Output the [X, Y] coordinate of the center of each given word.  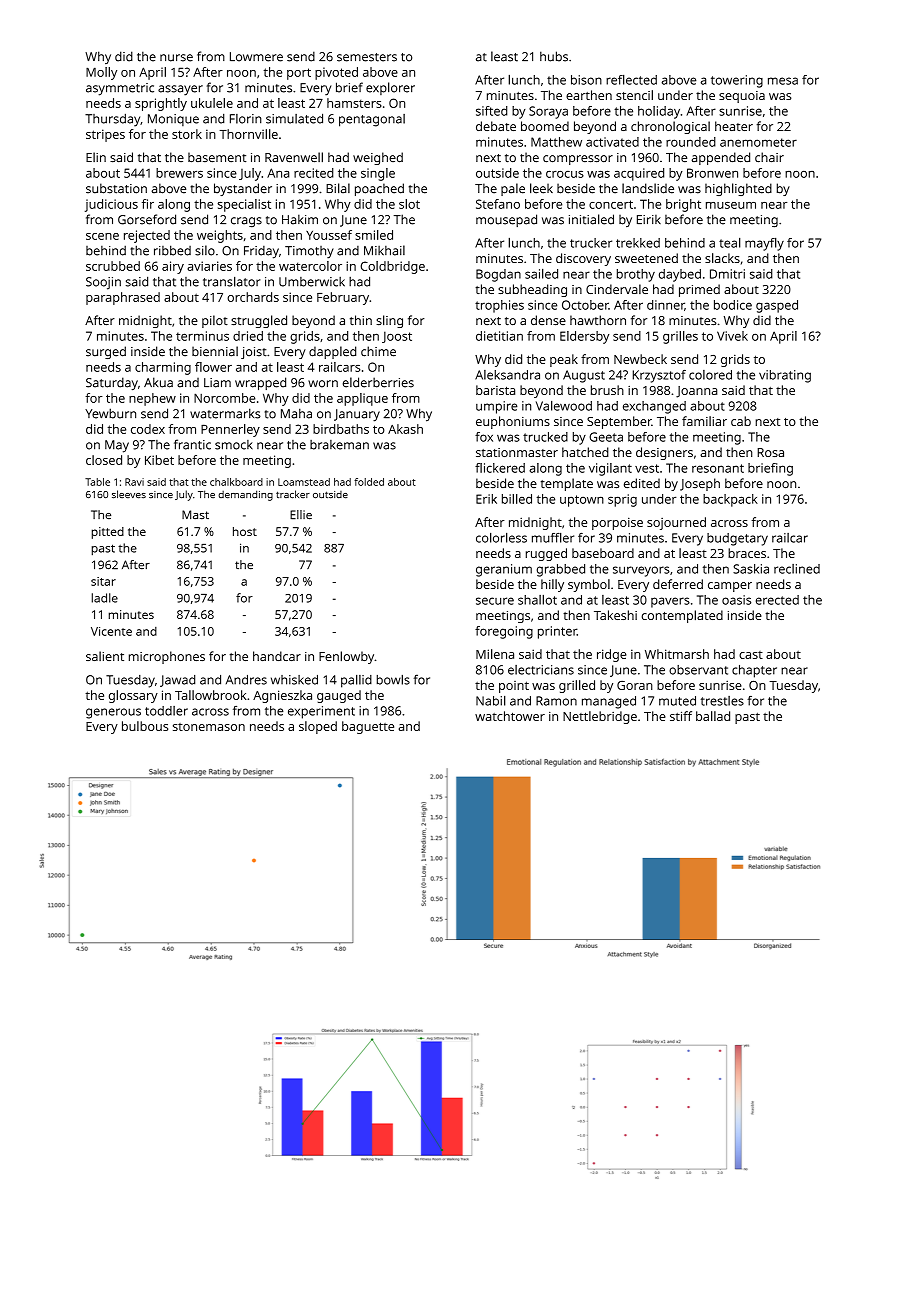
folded [369, 482]
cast [751, 655]
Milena [495, 654]
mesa [783, 81]
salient [105, 656]
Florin [246, 119]
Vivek [732, 336]
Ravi [134, 482]
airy [173, 267]
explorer [390, 88]
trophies [499, 306]
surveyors [641, 571]
